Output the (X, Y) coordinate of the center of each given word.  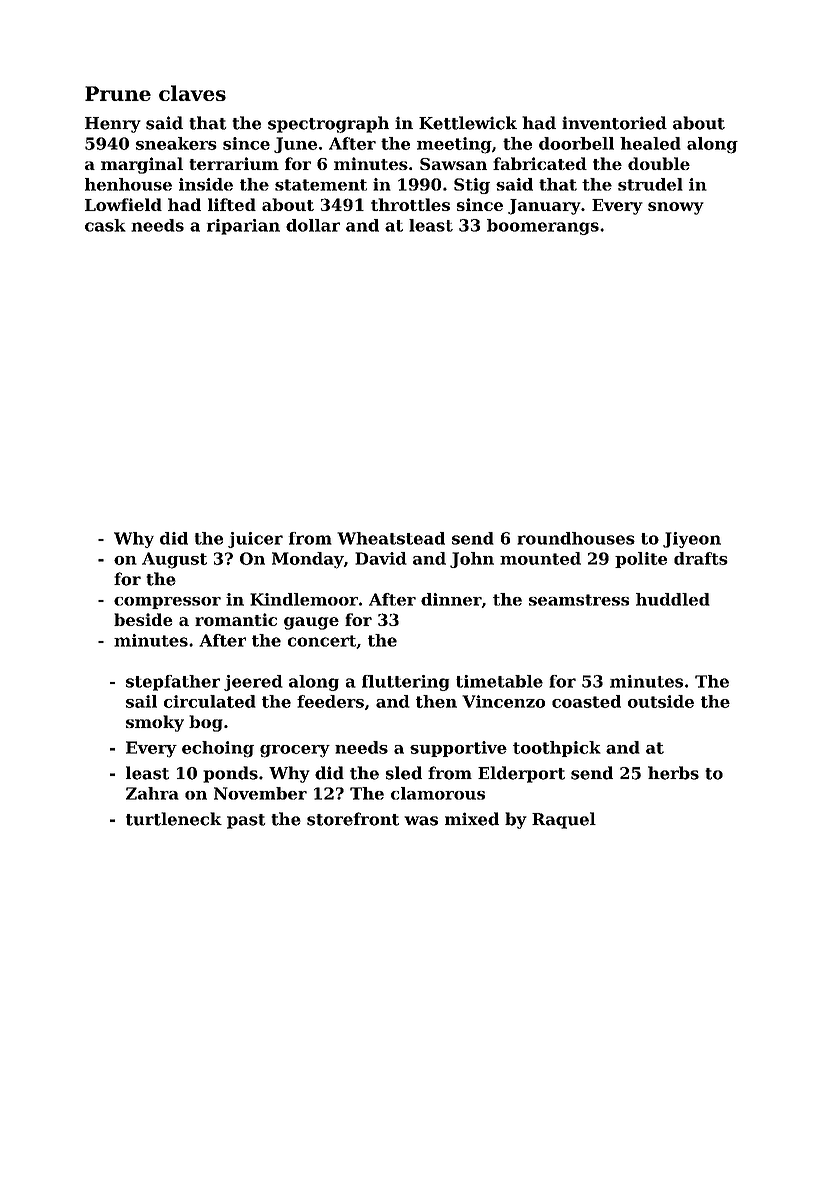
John (472, 560)
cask (105, 225)
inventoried (614, 123)
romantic (236, 619)
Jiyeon (692, 540)
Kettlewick (468, 123)
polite (641, 560)
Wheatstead (391, 538)
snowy (676, 208)
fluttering (405, 683)
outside (661, 701)
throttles (410, 204)
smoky (155, 723)
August (174, 560)
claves (192, 93)
